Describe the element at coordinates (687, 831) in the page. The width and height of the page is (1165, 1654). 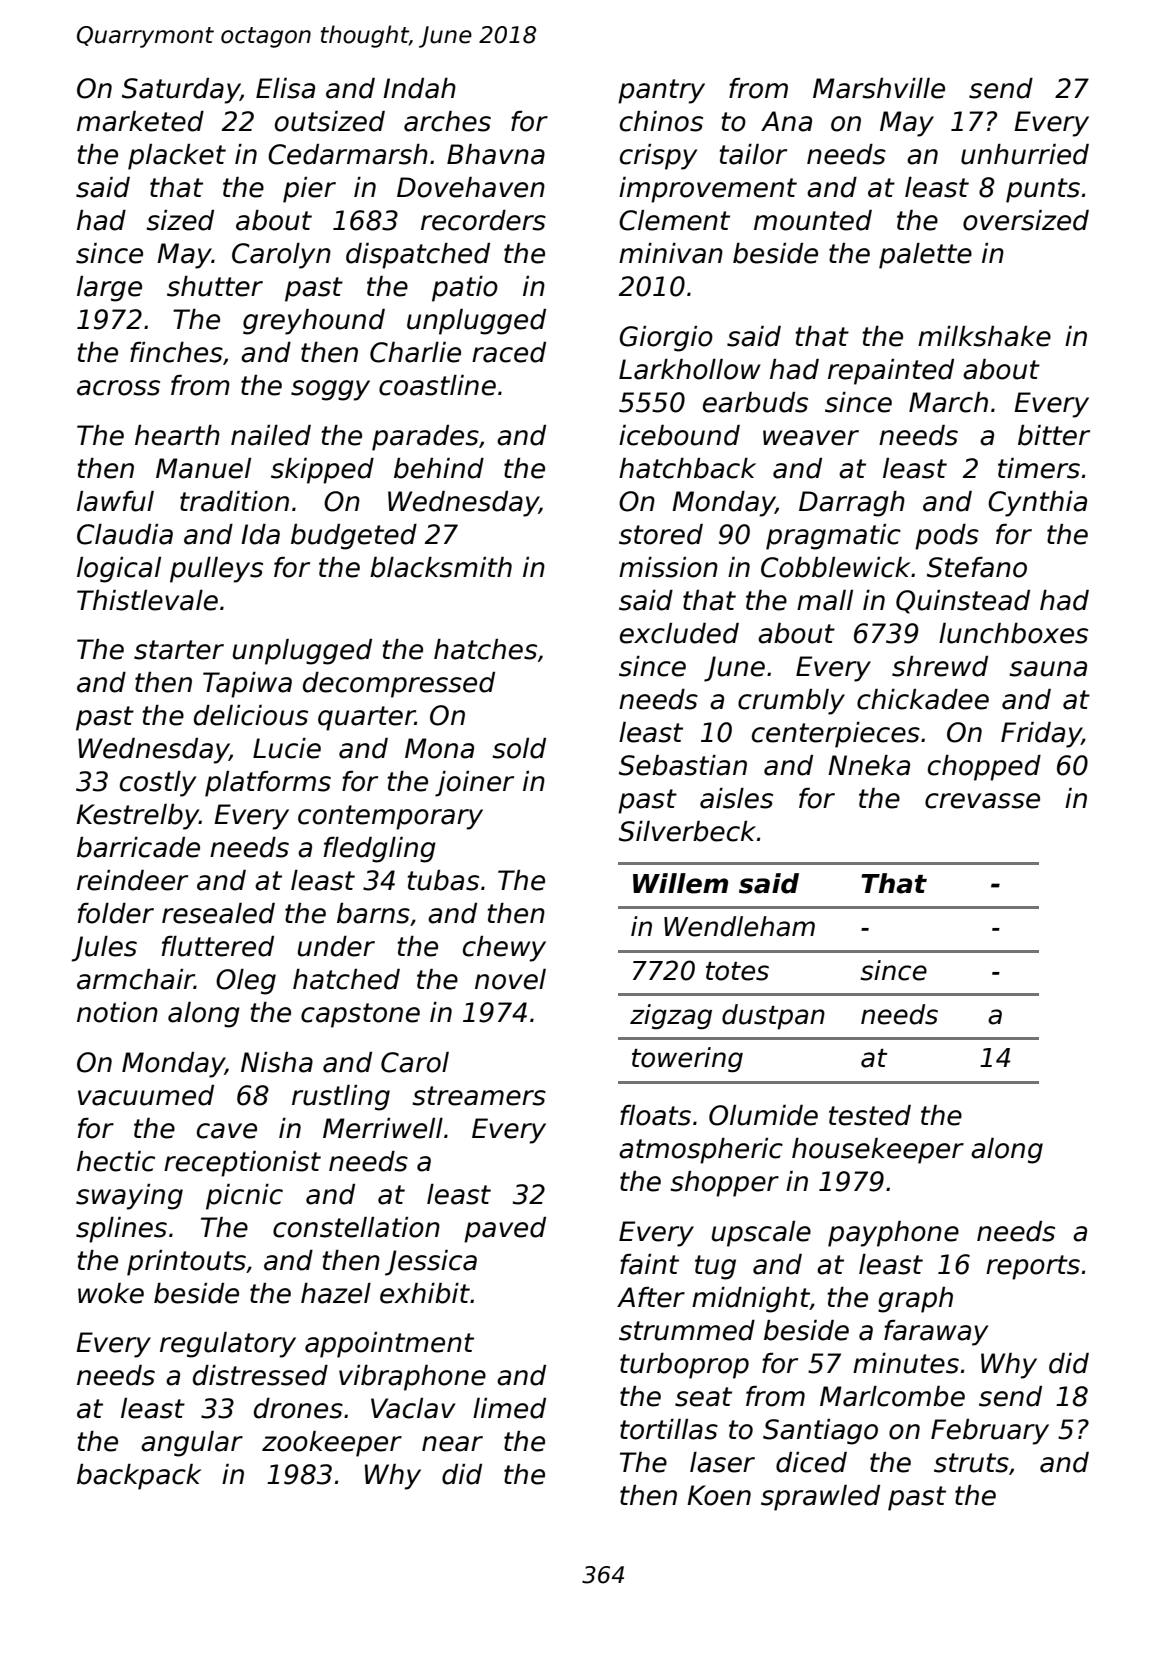
I see `Silverbeck` at that location.
